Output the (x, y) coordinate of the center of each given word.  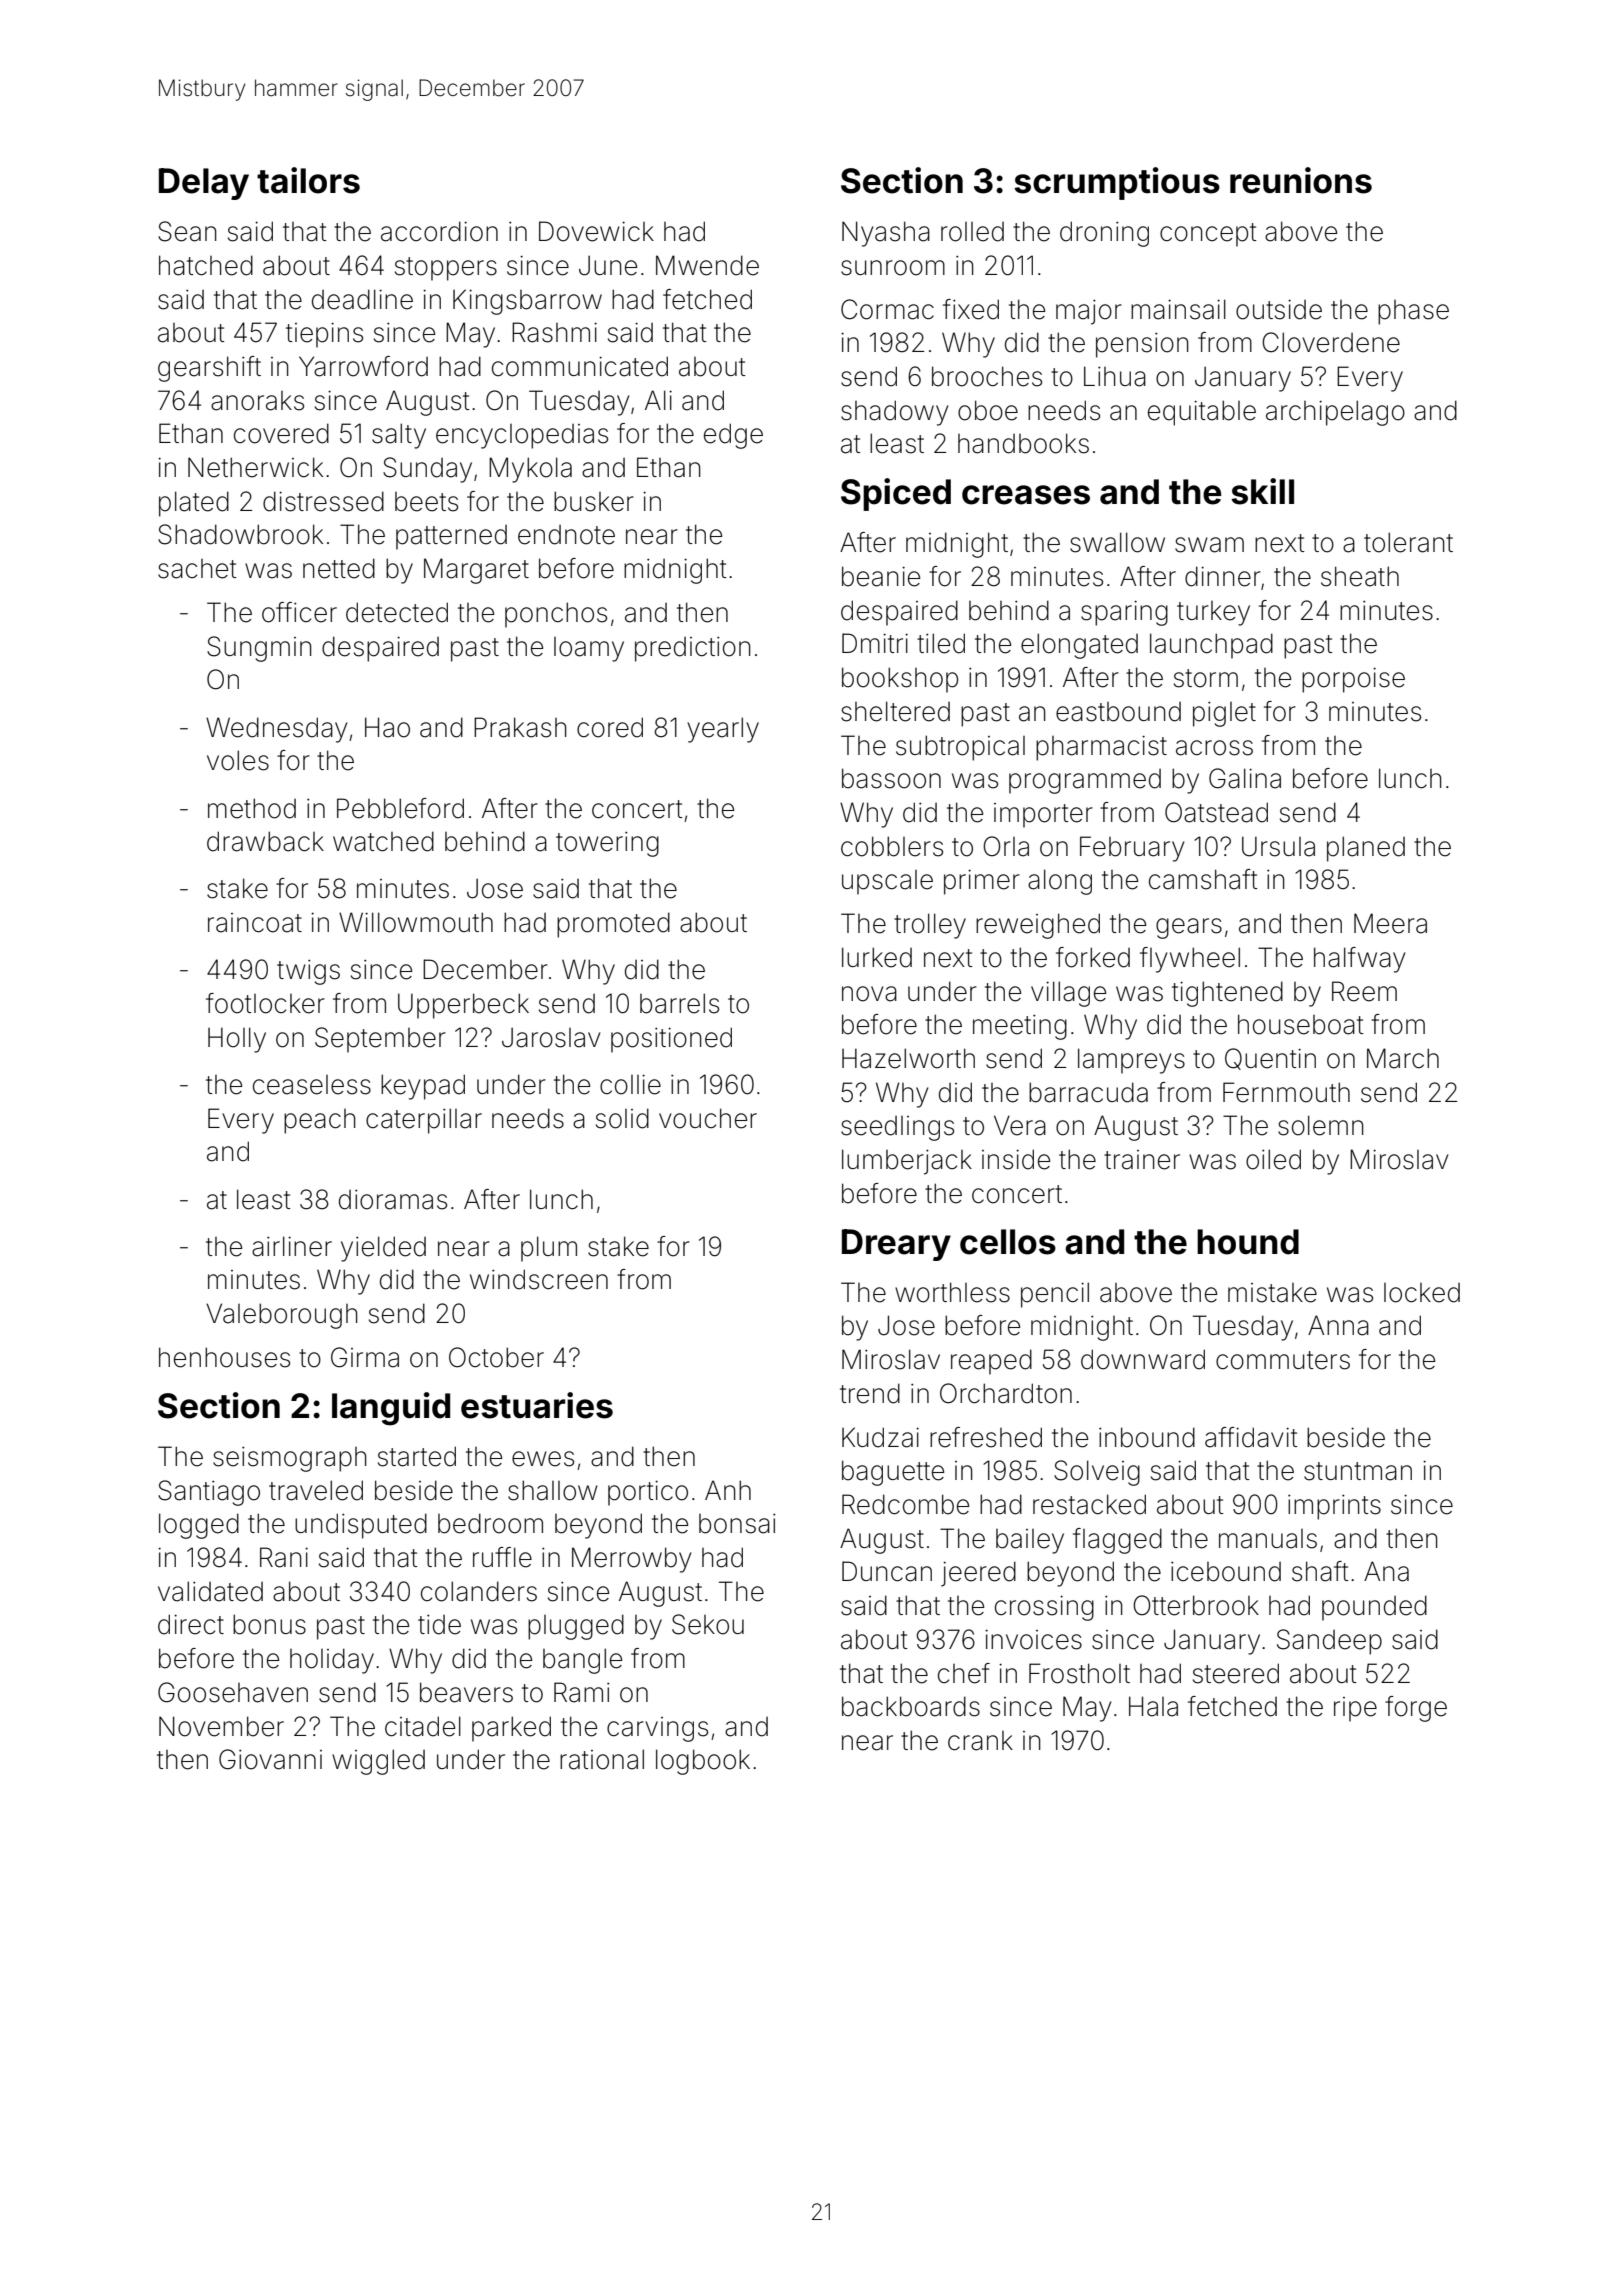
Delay (204, 184)
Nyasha (886, 234)
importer (1043, 815)
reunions (1301, 180)
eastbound (1118, 712)
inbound (1147, 1437)
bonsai (737, 1524)
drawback (265, 841)
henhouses (224, 1357)
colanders (479, 1591)
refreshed (986, 1437)
